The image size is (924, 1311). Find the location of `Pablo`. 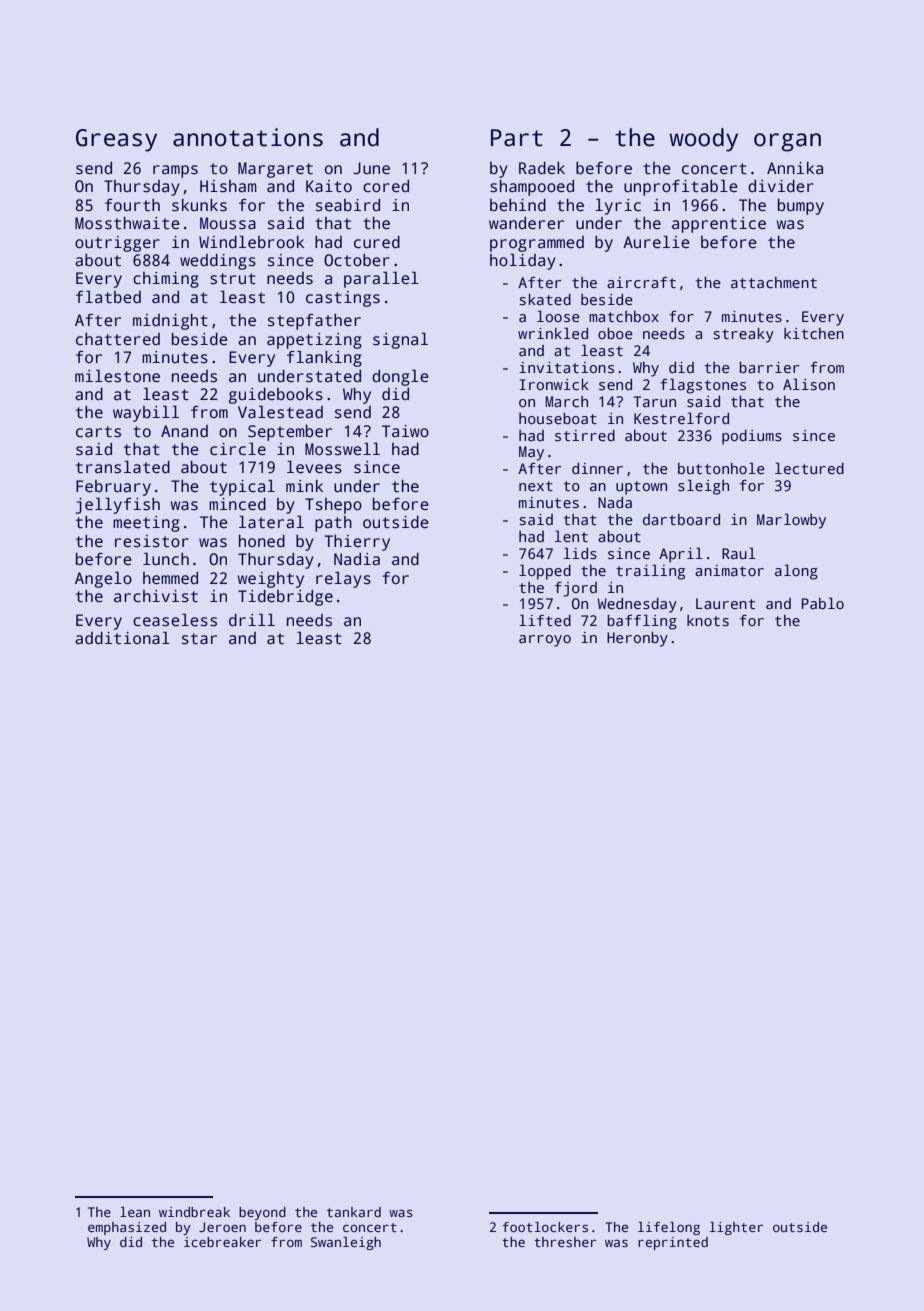

Pablo is located at coordinates (823, 603).
